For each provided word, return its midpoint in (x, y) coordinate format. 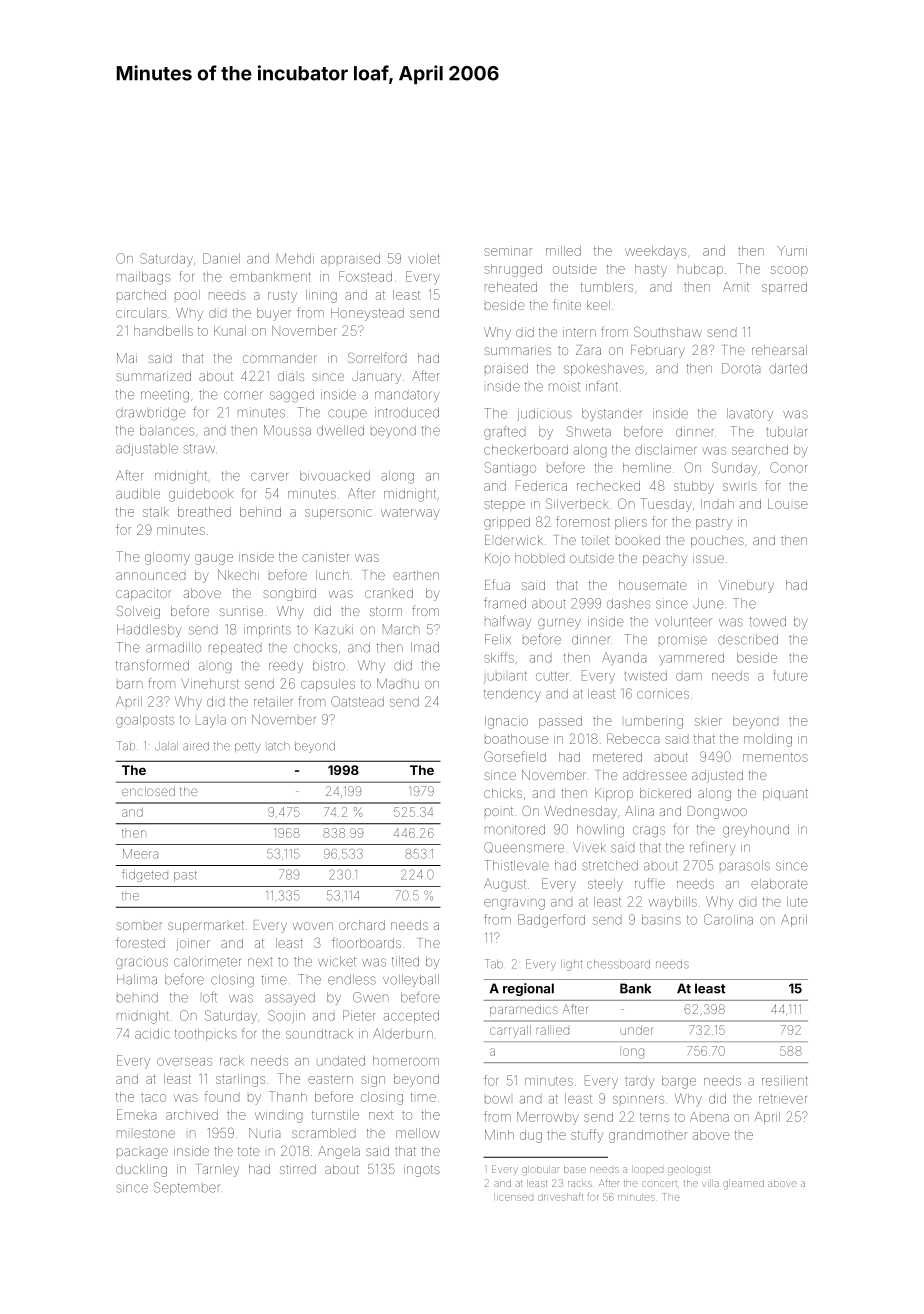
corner (243, 395)
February (658, 351)
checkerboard (526, 450)
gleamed (744, 1185)
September (186, 1188)
